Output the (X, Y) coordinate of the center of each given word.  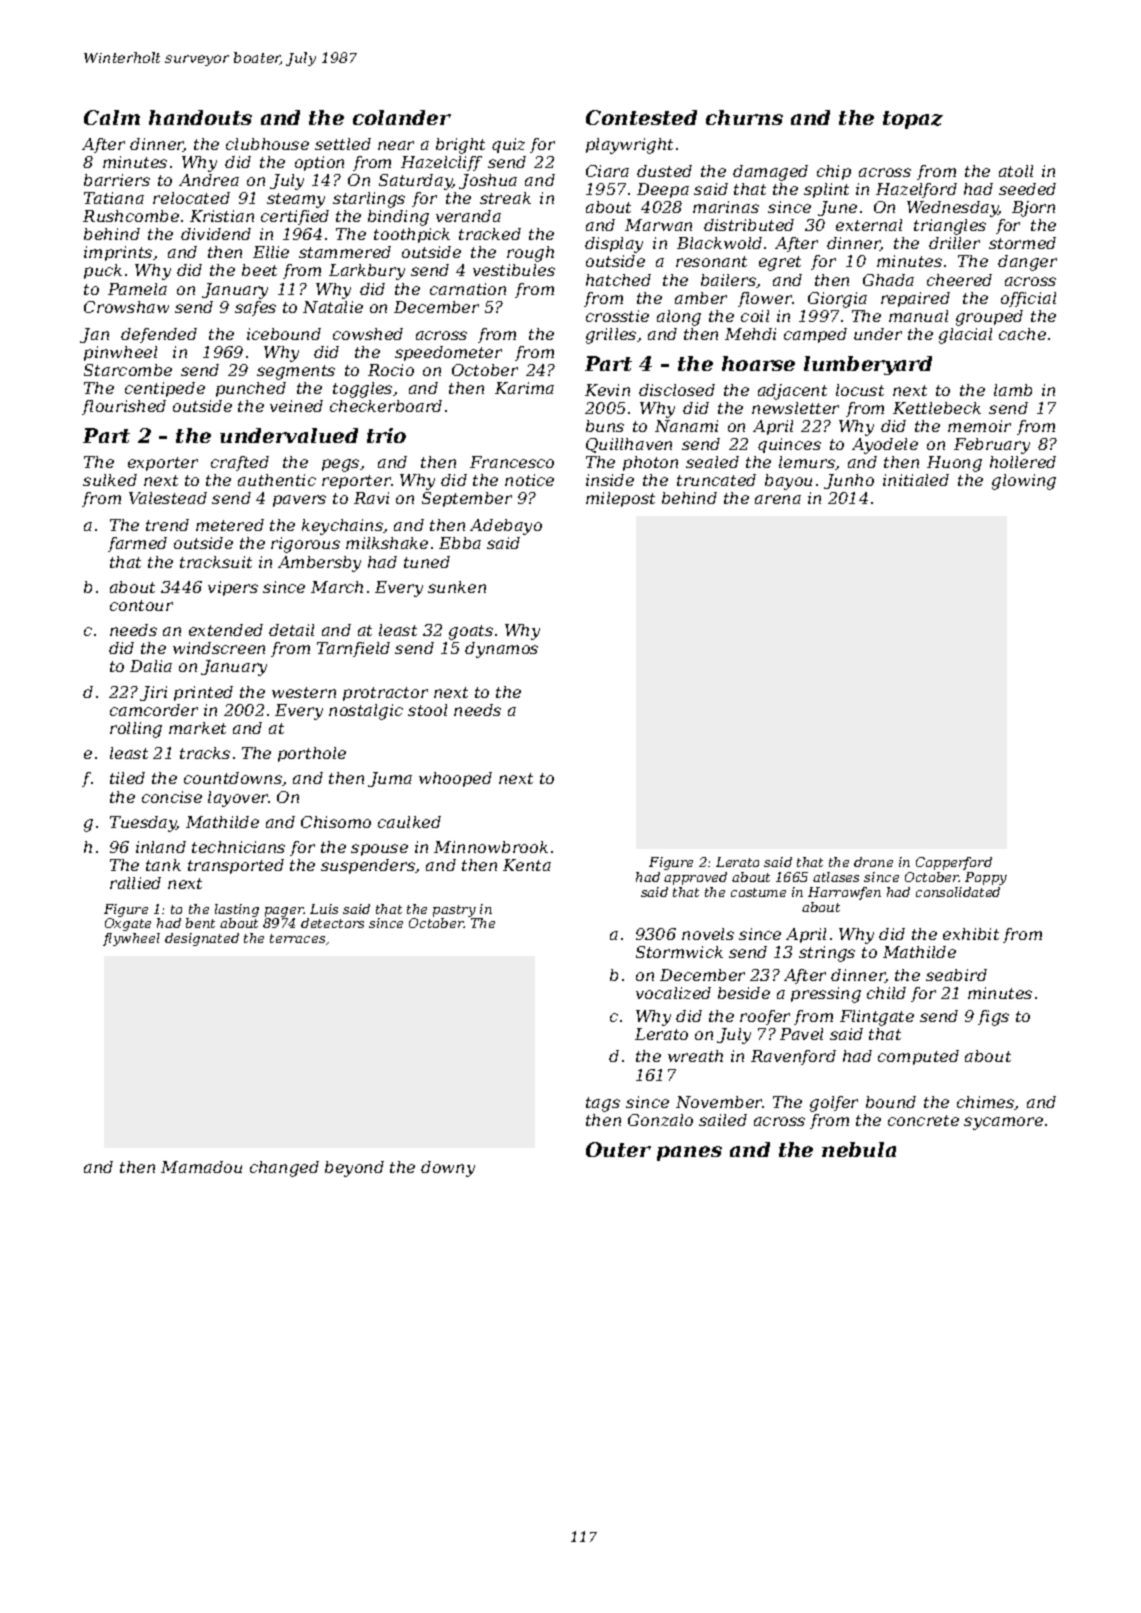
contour (141, 605)
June (837, 208)
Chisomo (336, 822)
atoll (1016, 171)
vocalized (673, 993)
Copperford (954, 863)
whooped (455, 779)
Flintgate (877, 1018)
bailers (728, 280)
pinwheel (120, 353)
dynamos (501, 650)
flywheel (131, 939)
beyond (354, 1169)
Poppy (986, 878)
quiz (508, 145)
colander (402, 117)
